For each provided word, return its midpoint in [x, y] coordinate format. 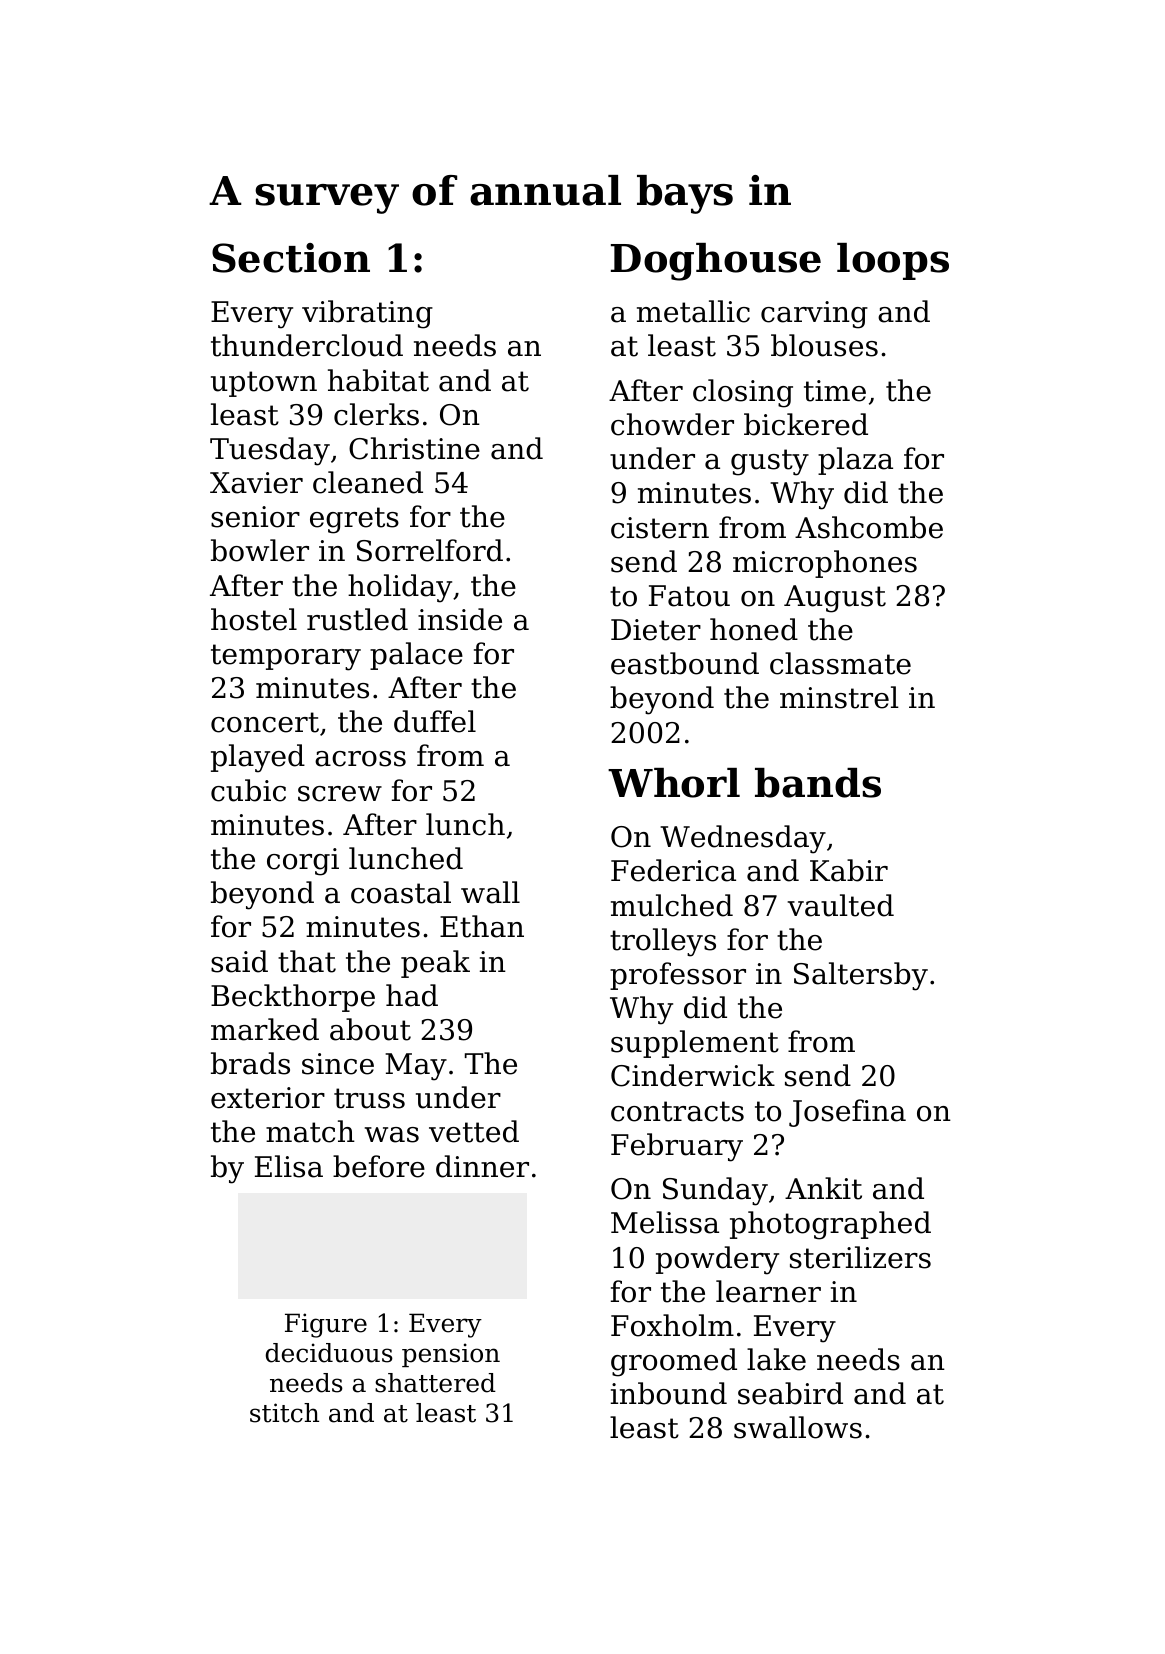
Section [291, 258]
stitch [284, 1413]
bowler [260, 550]
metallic [693, 311]
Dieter [656, 630]
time [835, 391]
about [370, 1029]
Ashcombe [869, 527]
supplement [695, 1044]
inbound [669, 1393]
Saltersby [861, 976]
